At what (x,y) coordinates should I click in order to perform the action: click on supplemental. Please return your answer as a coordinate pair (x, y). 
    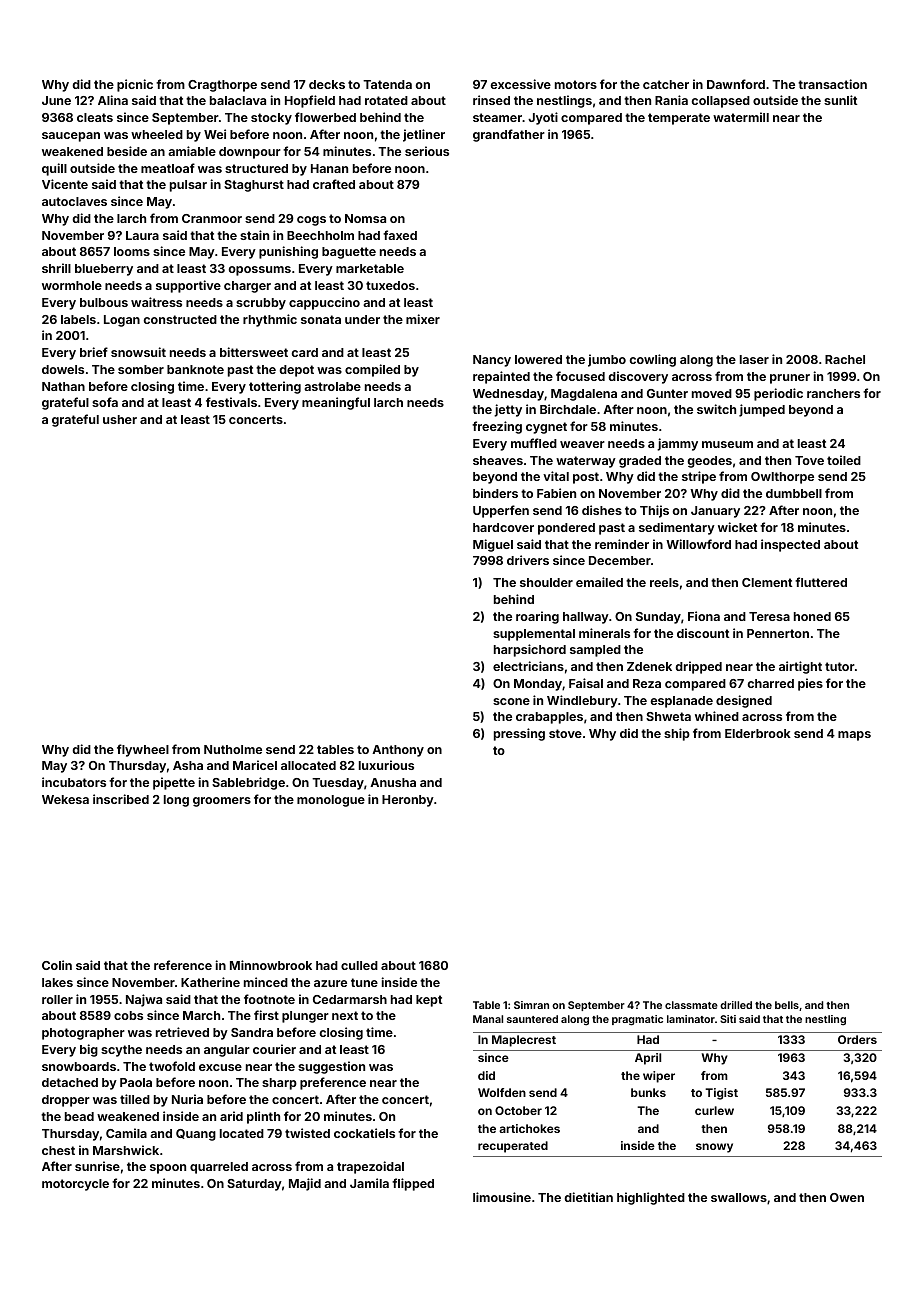
    Looking at the image, I should click on (534, 635).
